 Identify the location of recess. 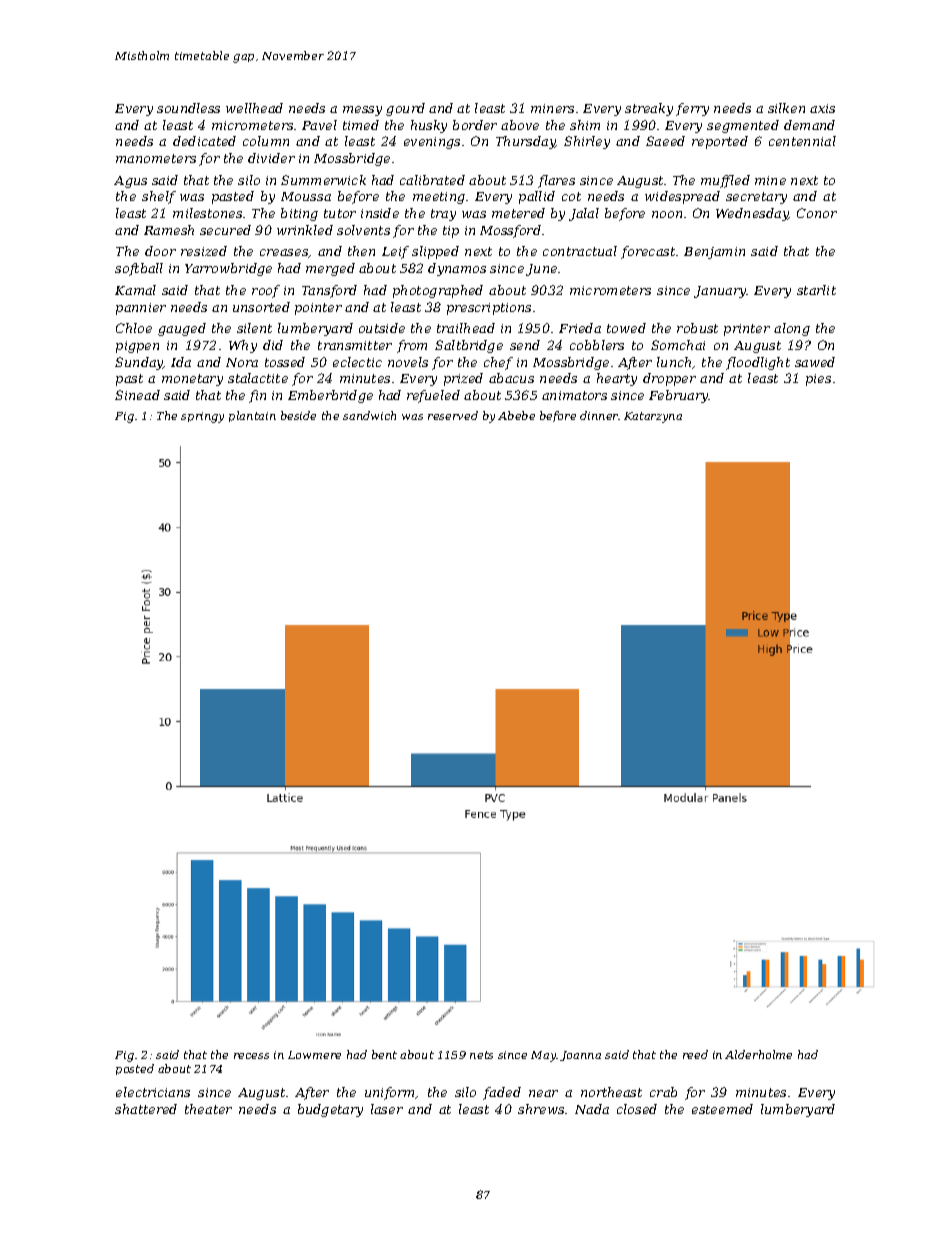
(251, 1056).
